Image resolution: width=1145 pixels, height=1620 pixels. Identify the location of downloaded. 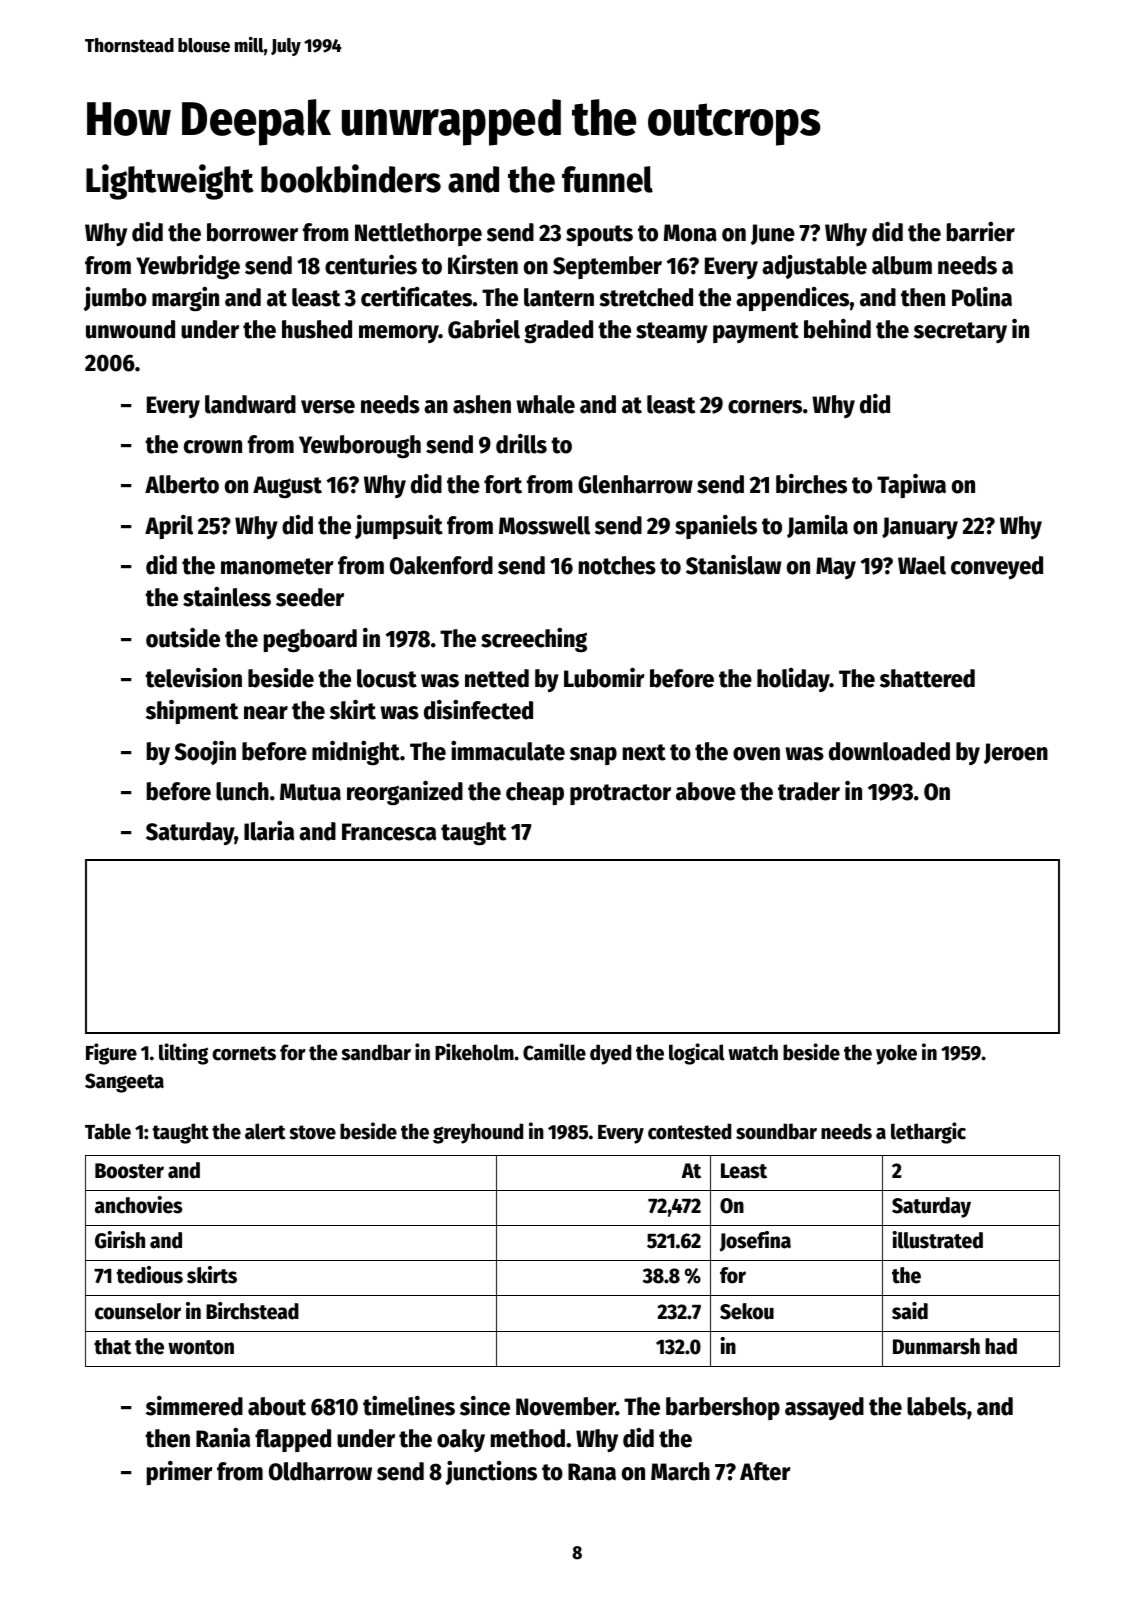
(889, 751).
